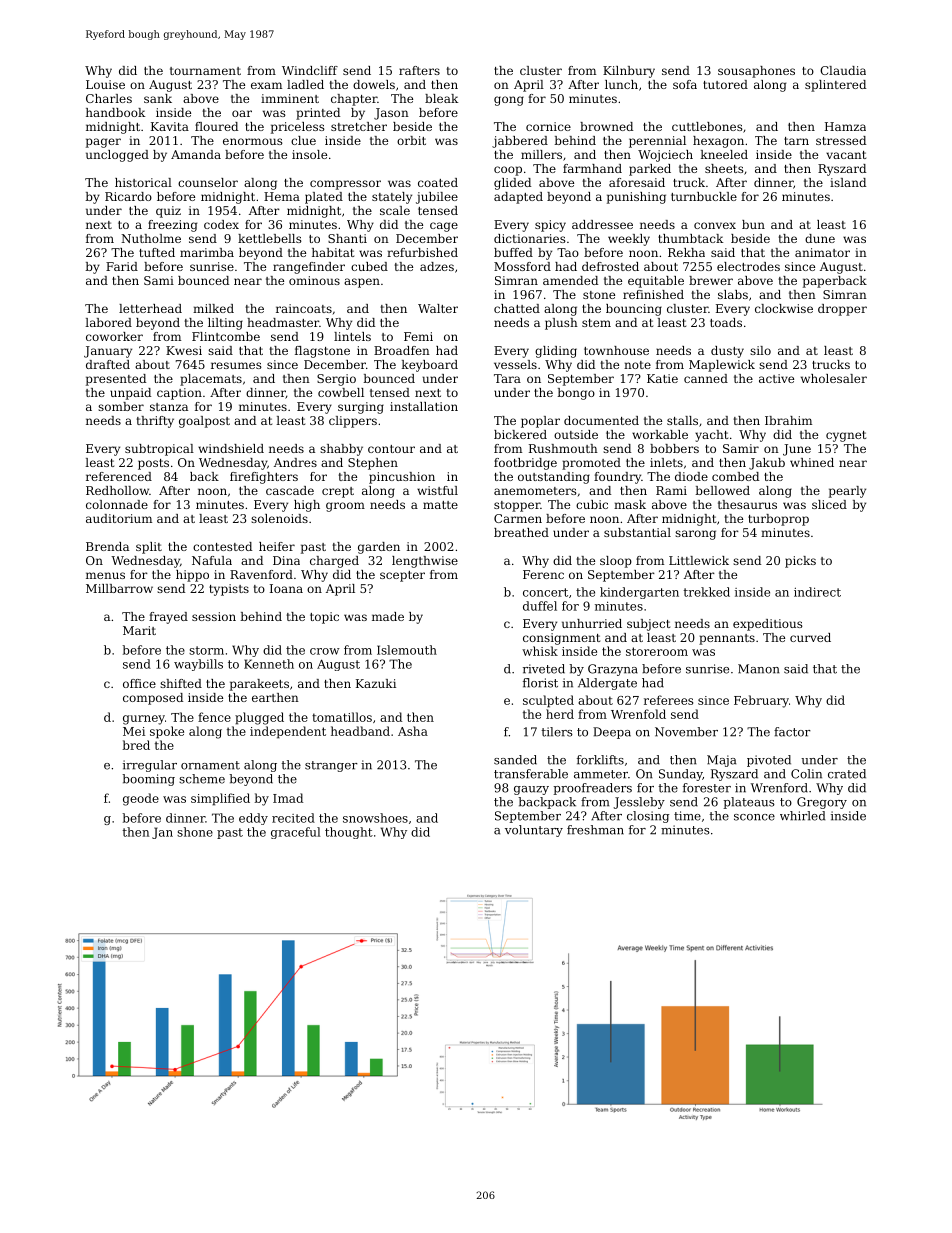 This image has width=952, height=1233. I want to click on resumes, so click(236, 365).
